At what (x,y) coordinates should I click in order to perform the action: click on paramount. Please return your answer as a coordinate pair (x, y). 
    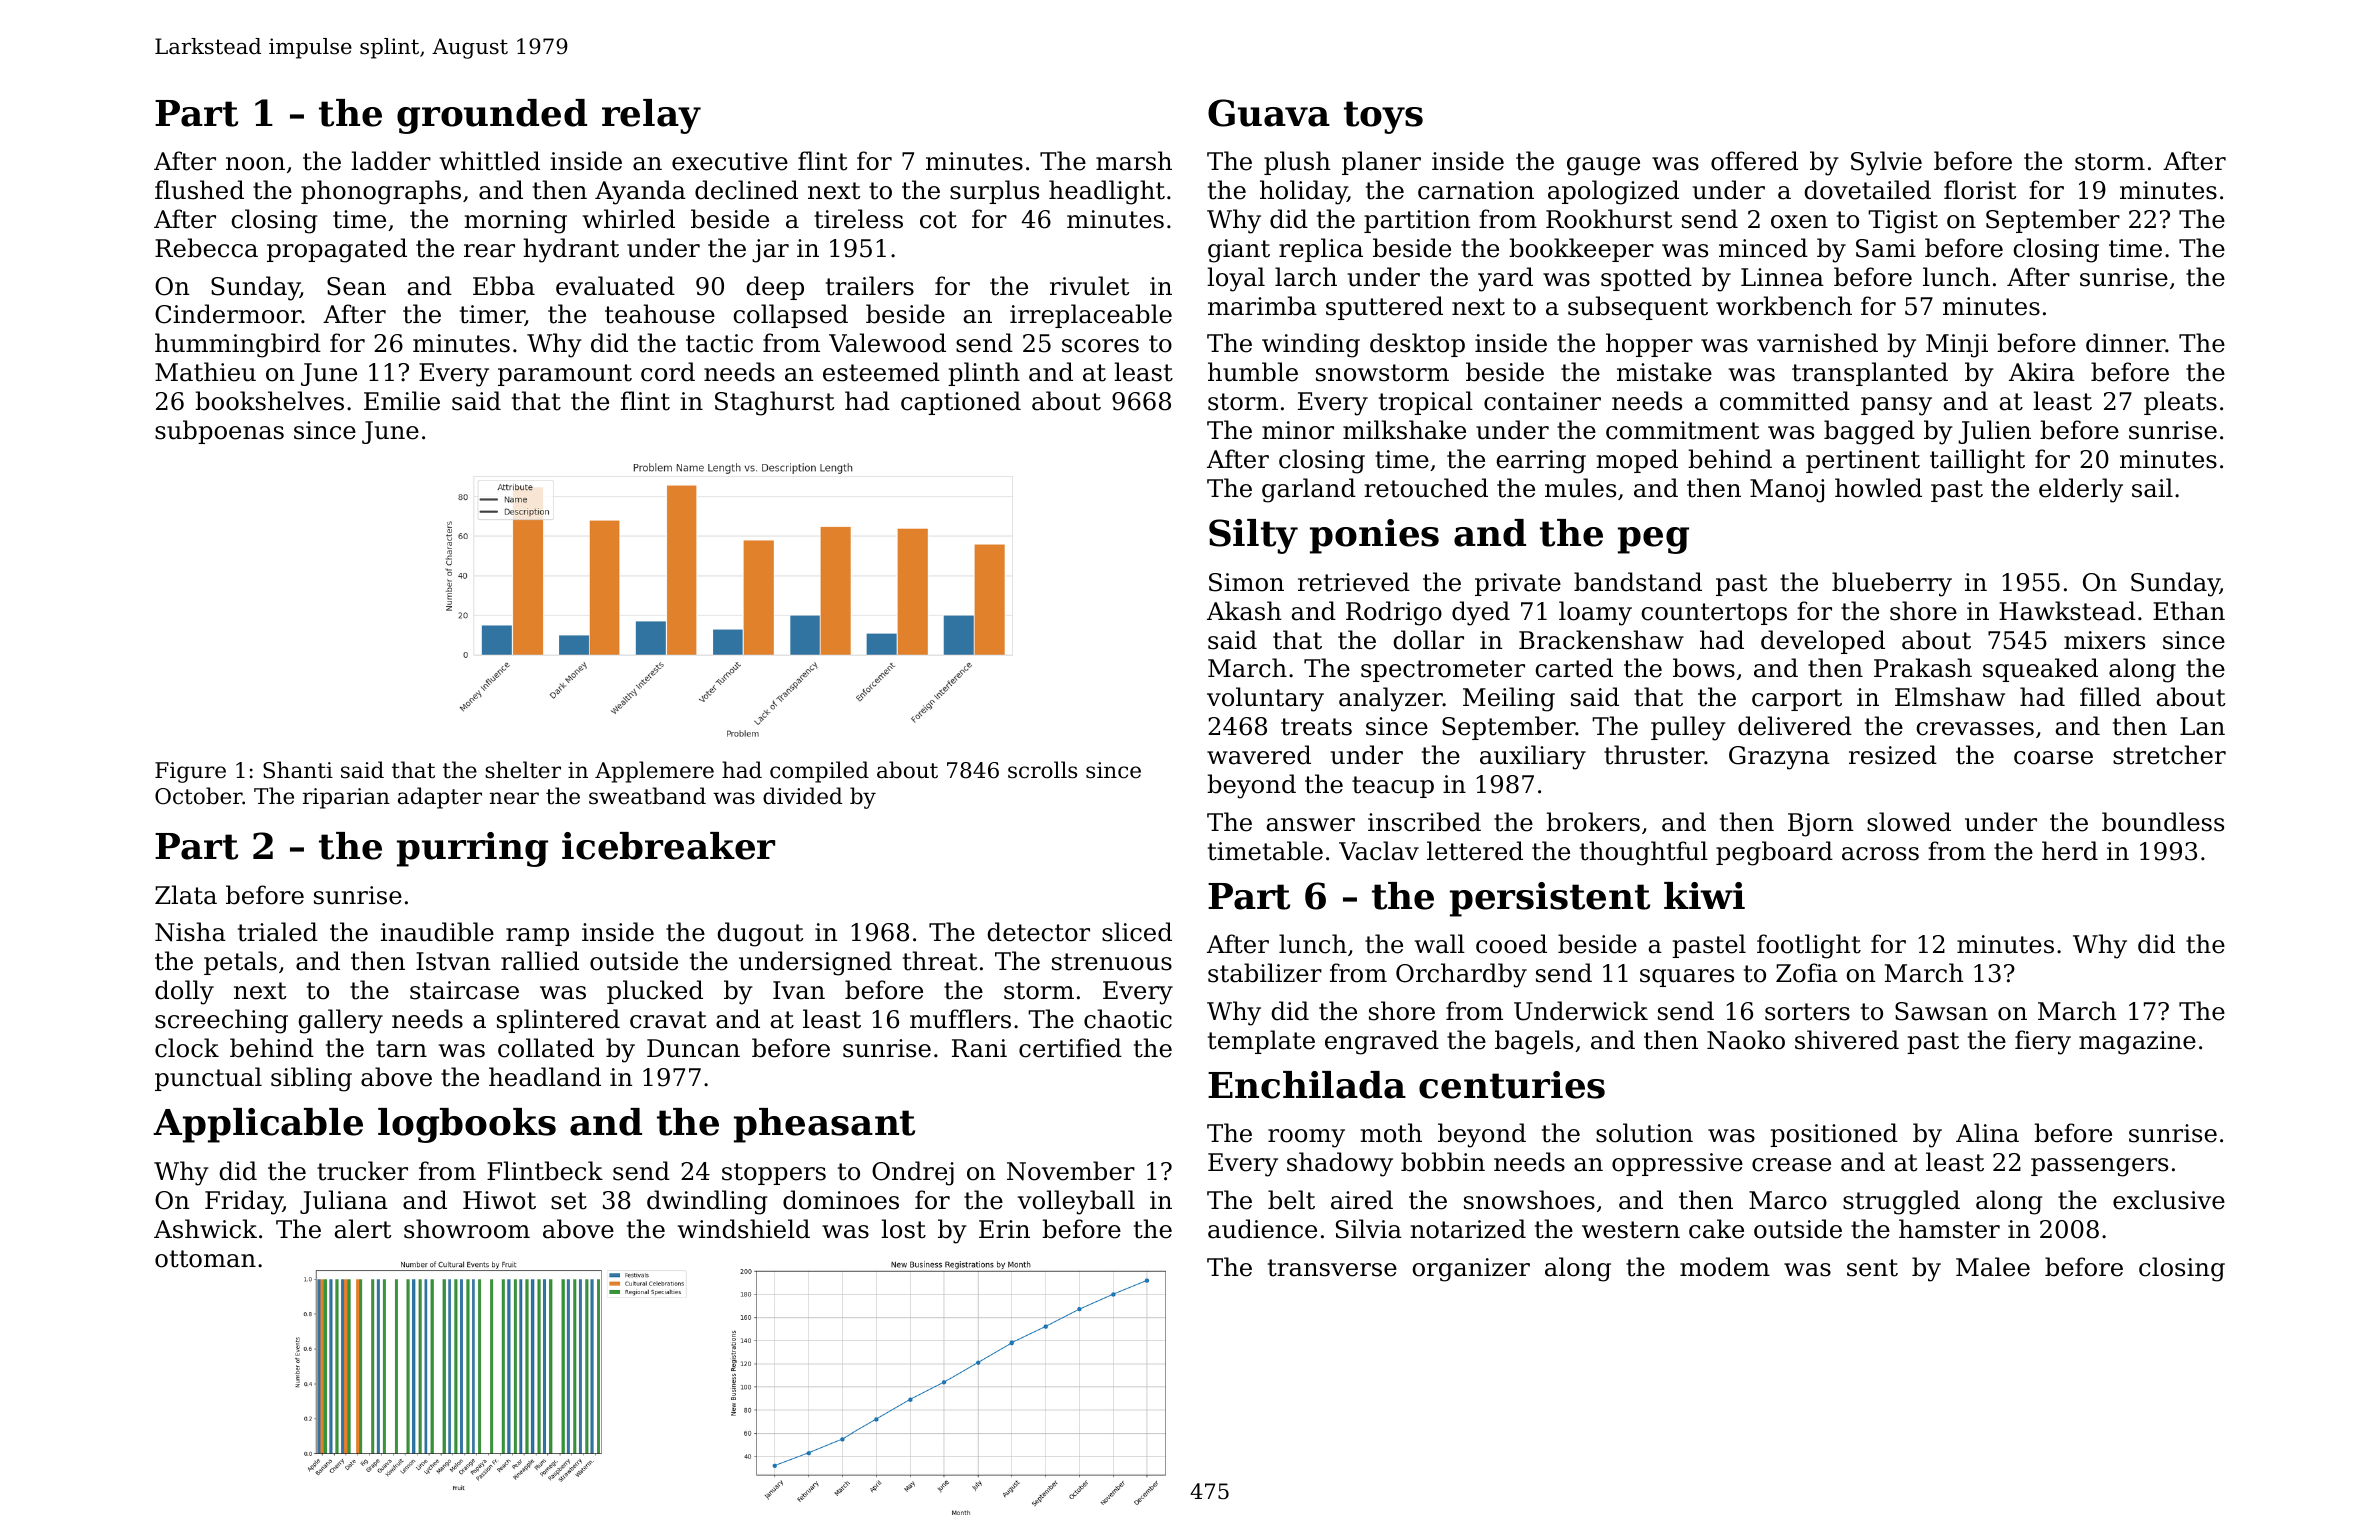
    Looking at the image, I should click on (565, 375).
